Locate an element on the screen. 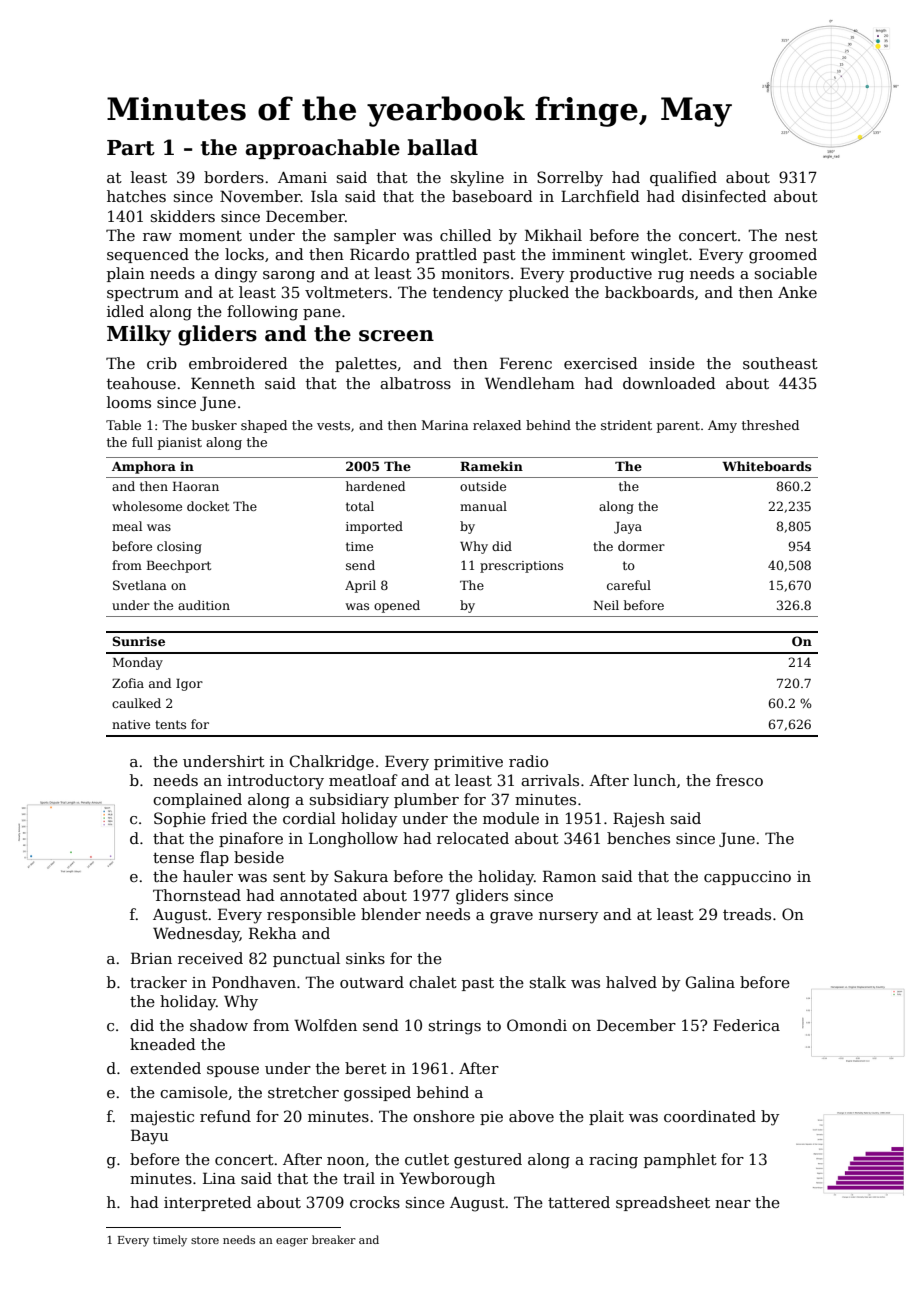 The image size is (924, 1314). borders is located at coordinates (234, 177).
